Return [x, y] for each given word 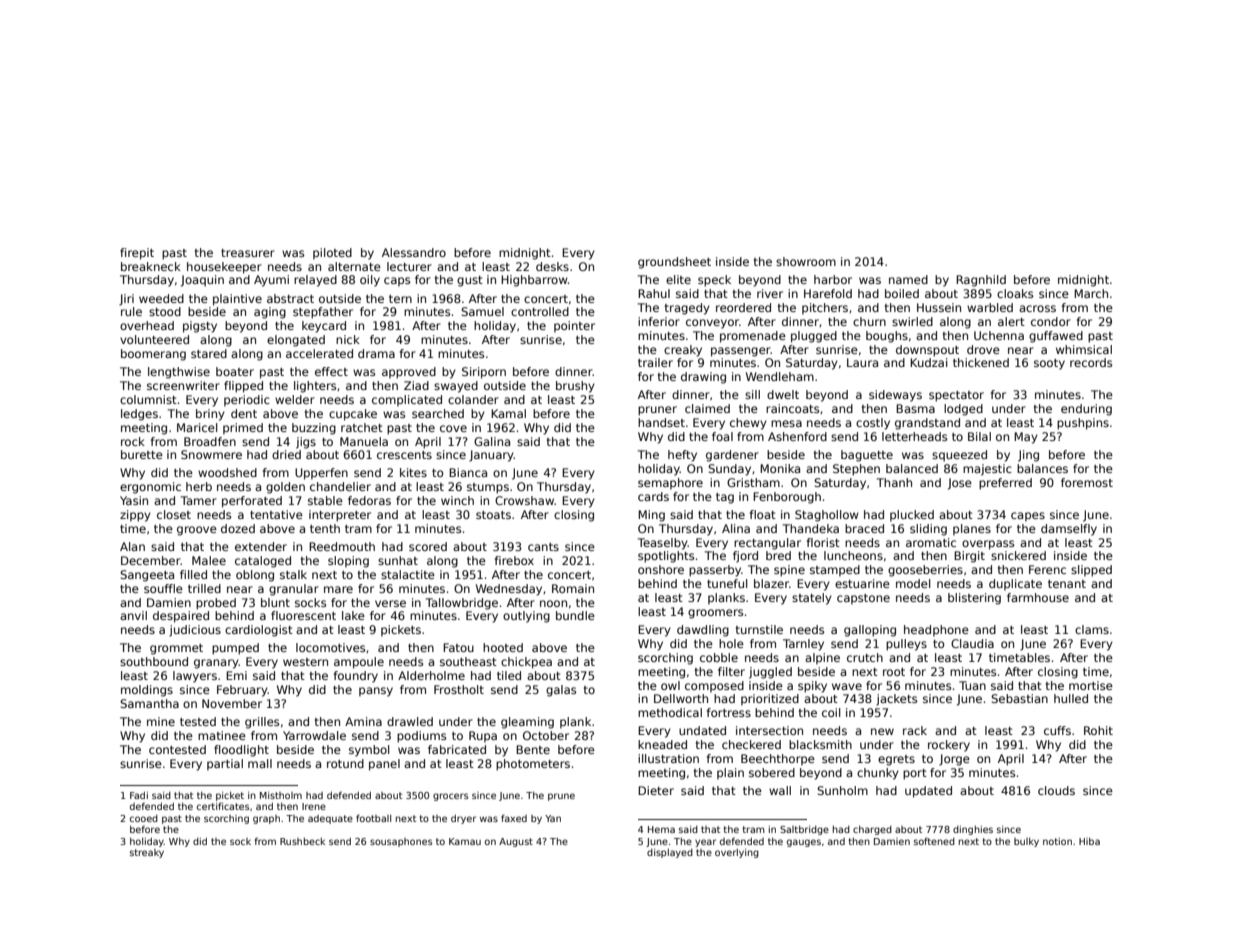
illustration [668, 758]
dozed [238, 528]
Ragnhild [981, 281]
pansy [376, 692]
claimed [707, 408]
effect [331, 371]
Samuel [482, 311]
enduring [1086, 410]
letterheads [914, 436]
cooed [144, 818]
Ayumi [271, 281]
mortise [1091, 685]
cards [653, 496]
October [546, 735]
